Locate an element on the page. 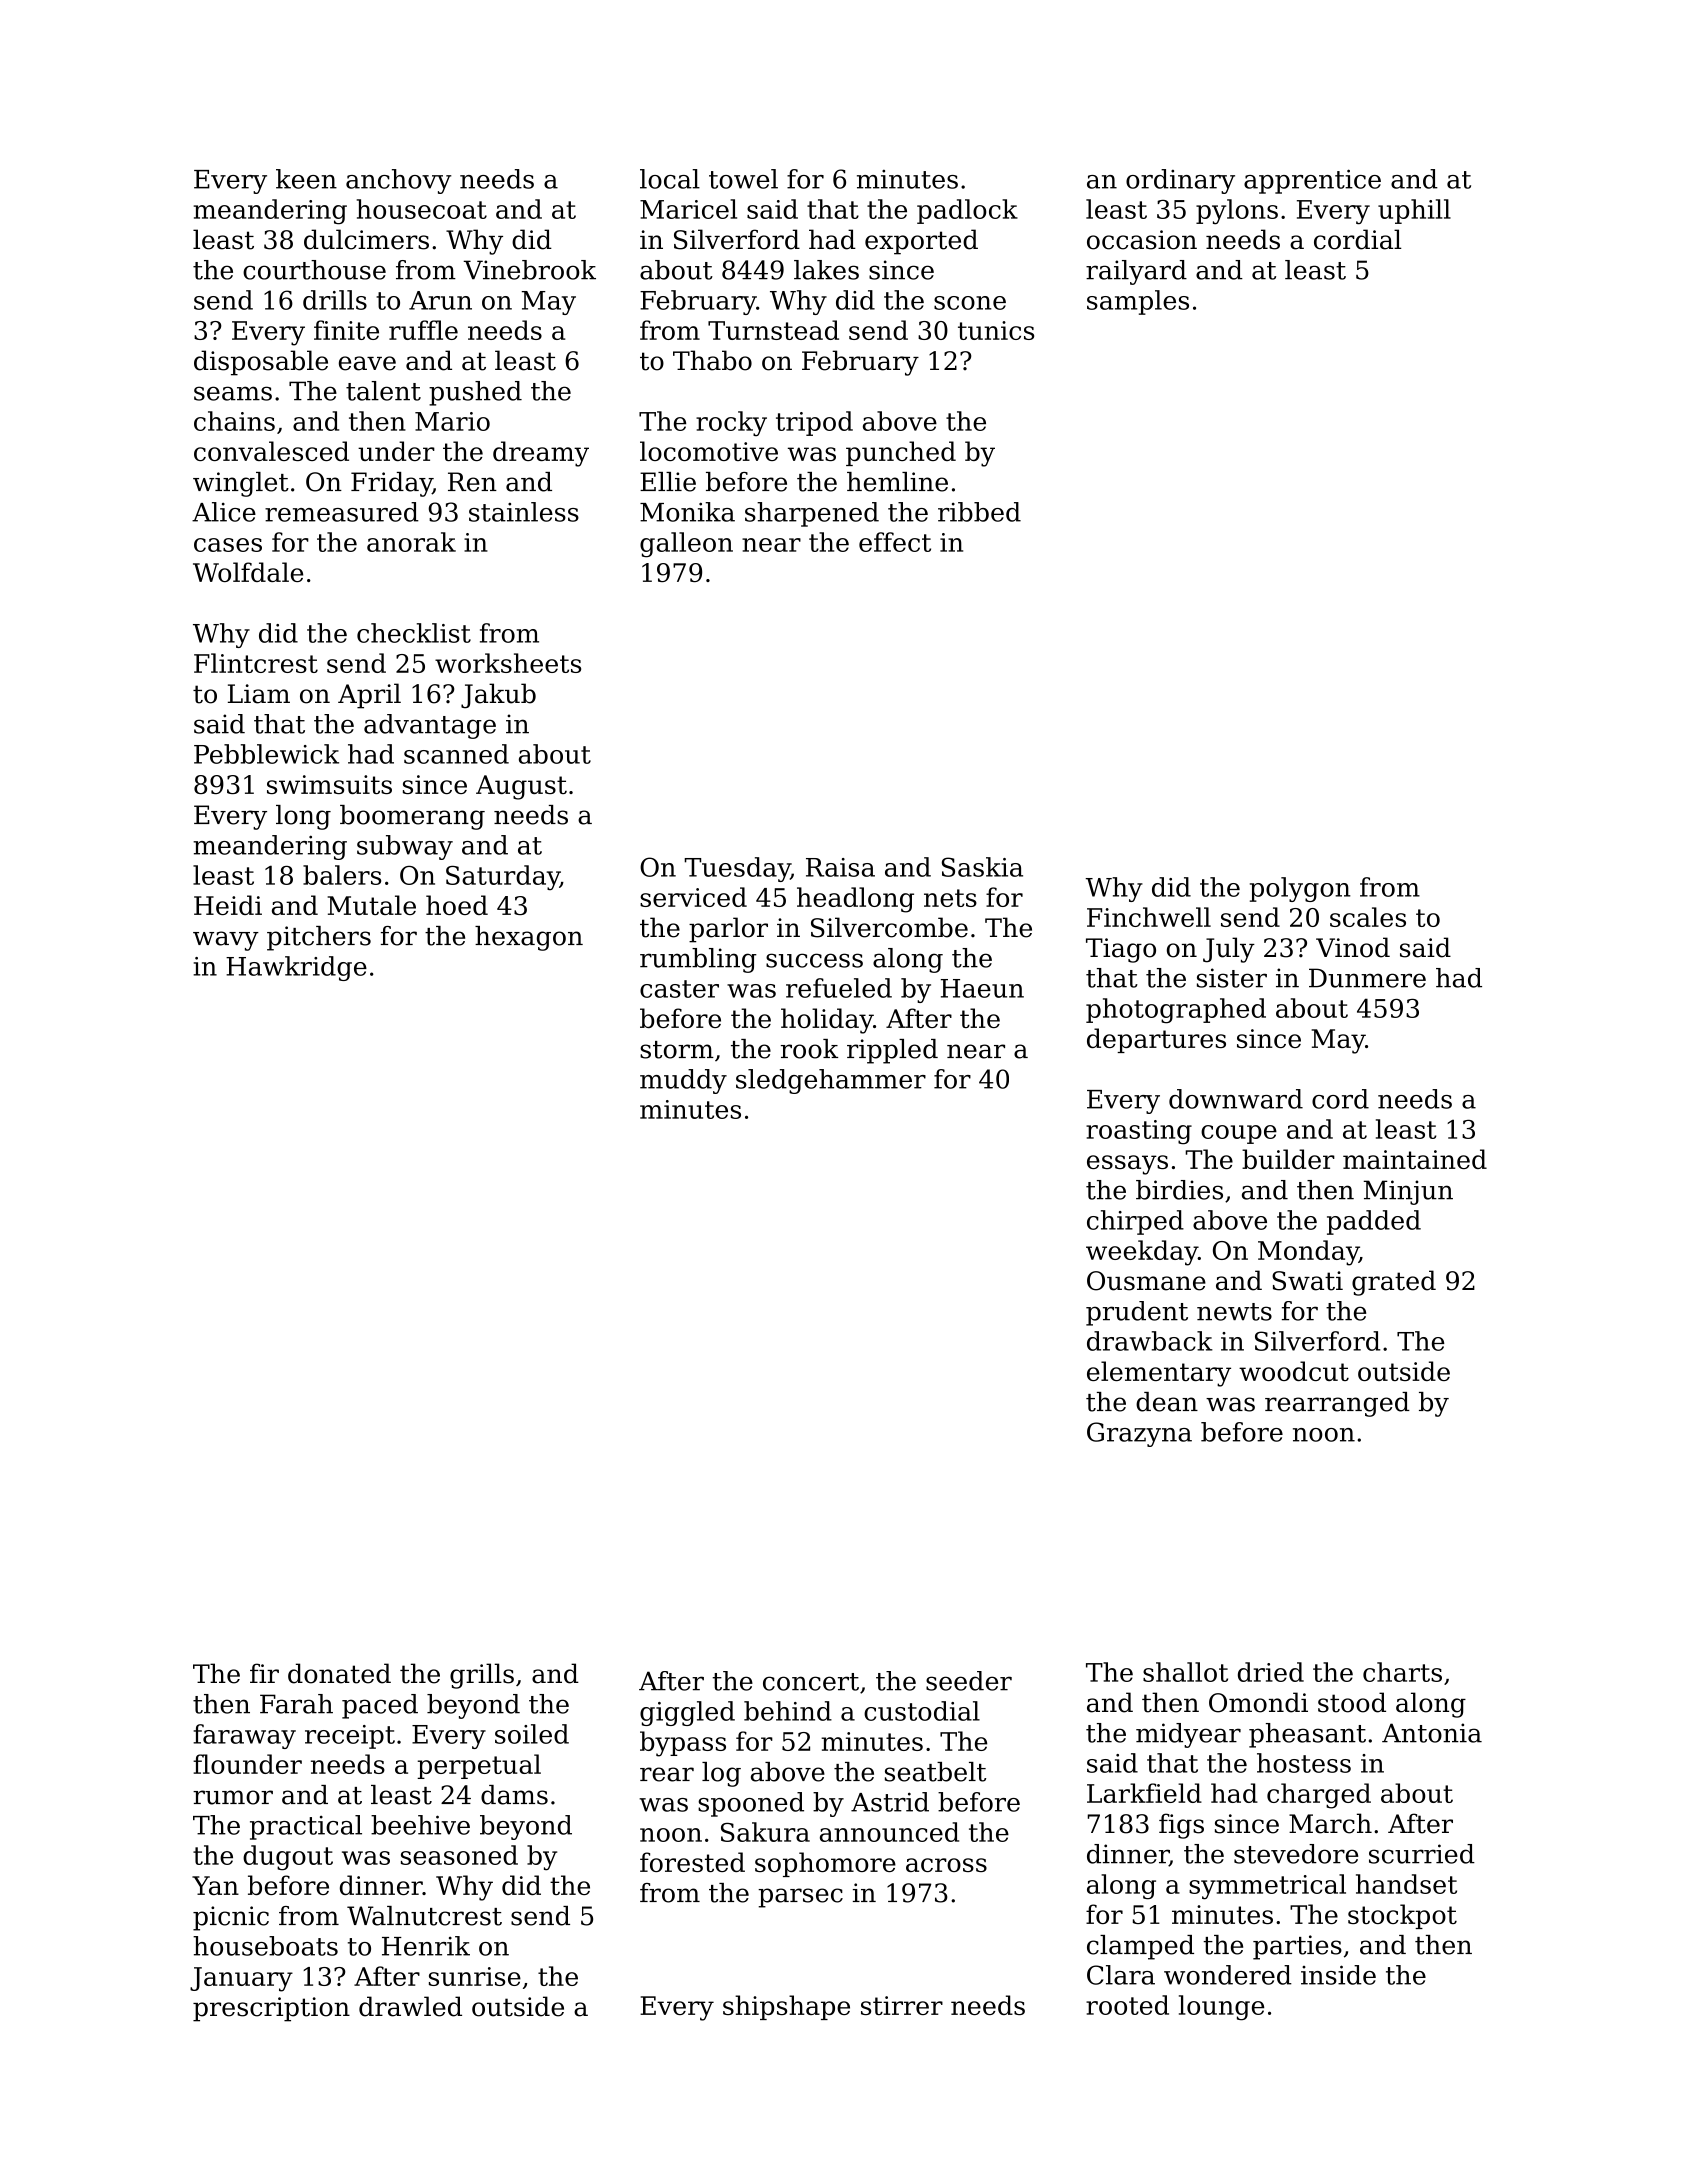 This image has height=2178, width=1683. muddy is located at coordinates (683, 1081).
